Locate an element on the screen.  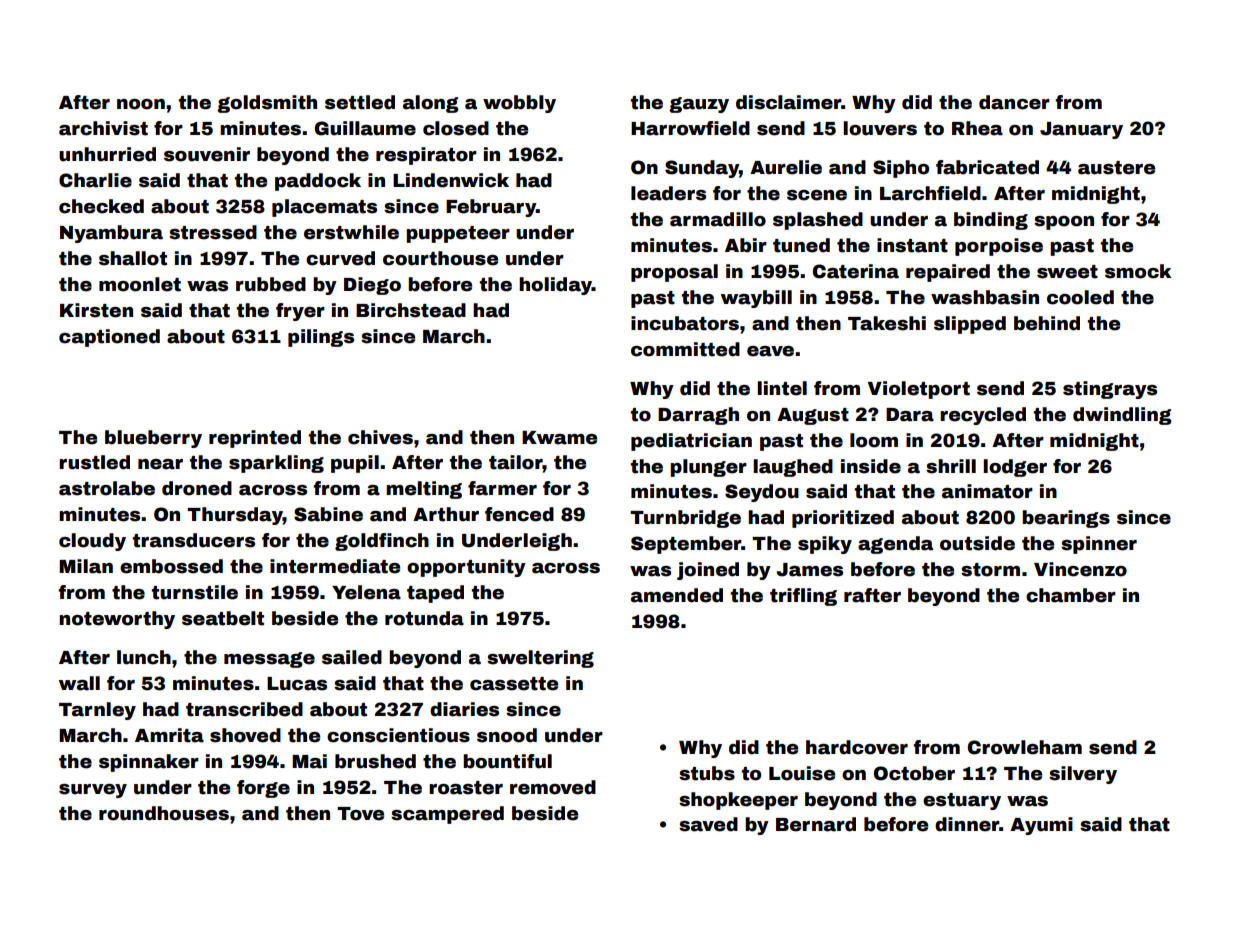
noon is located at coordinates (141, 104).
